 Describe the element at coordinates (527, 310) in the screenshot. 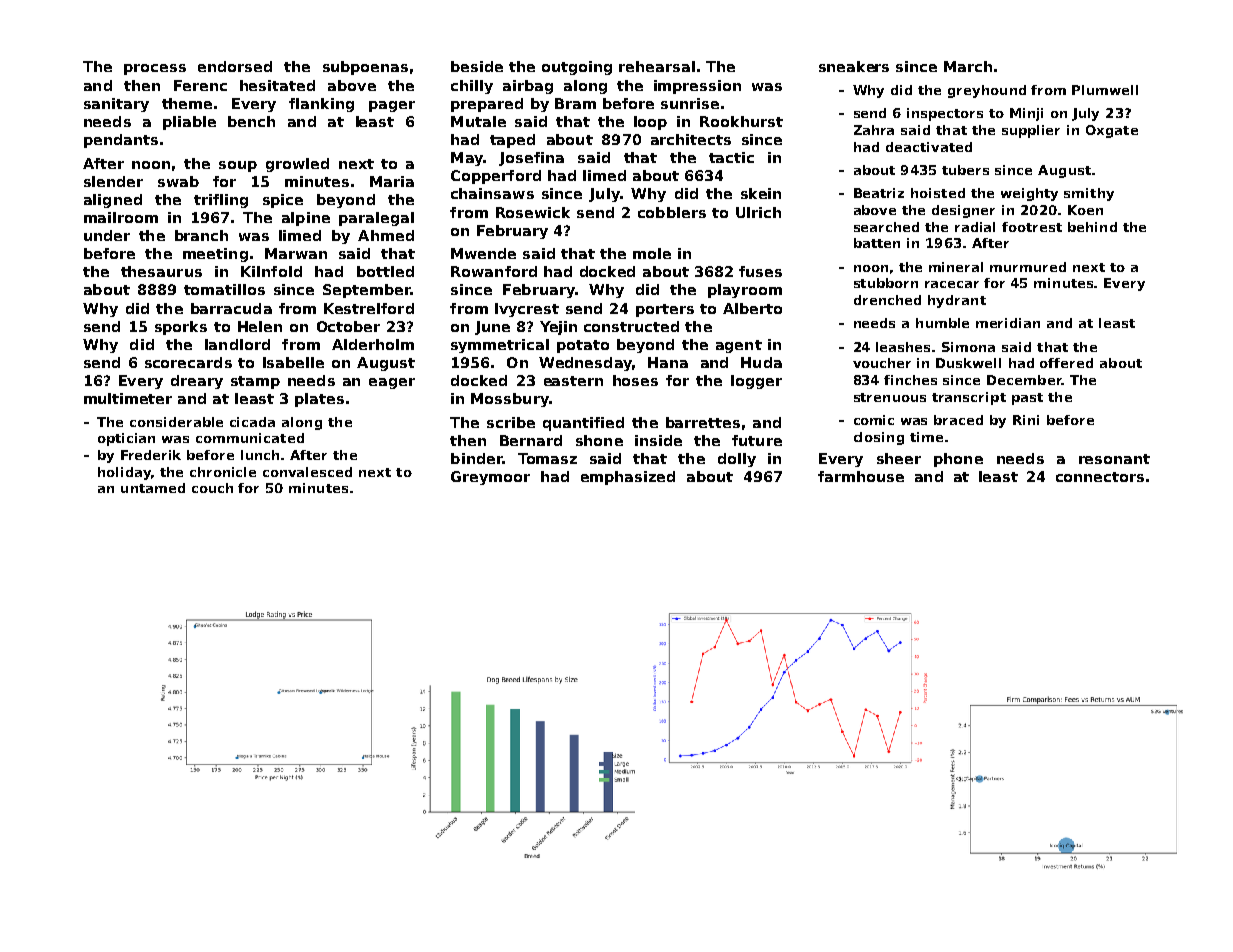

I see `Ivycrest` at that location.
